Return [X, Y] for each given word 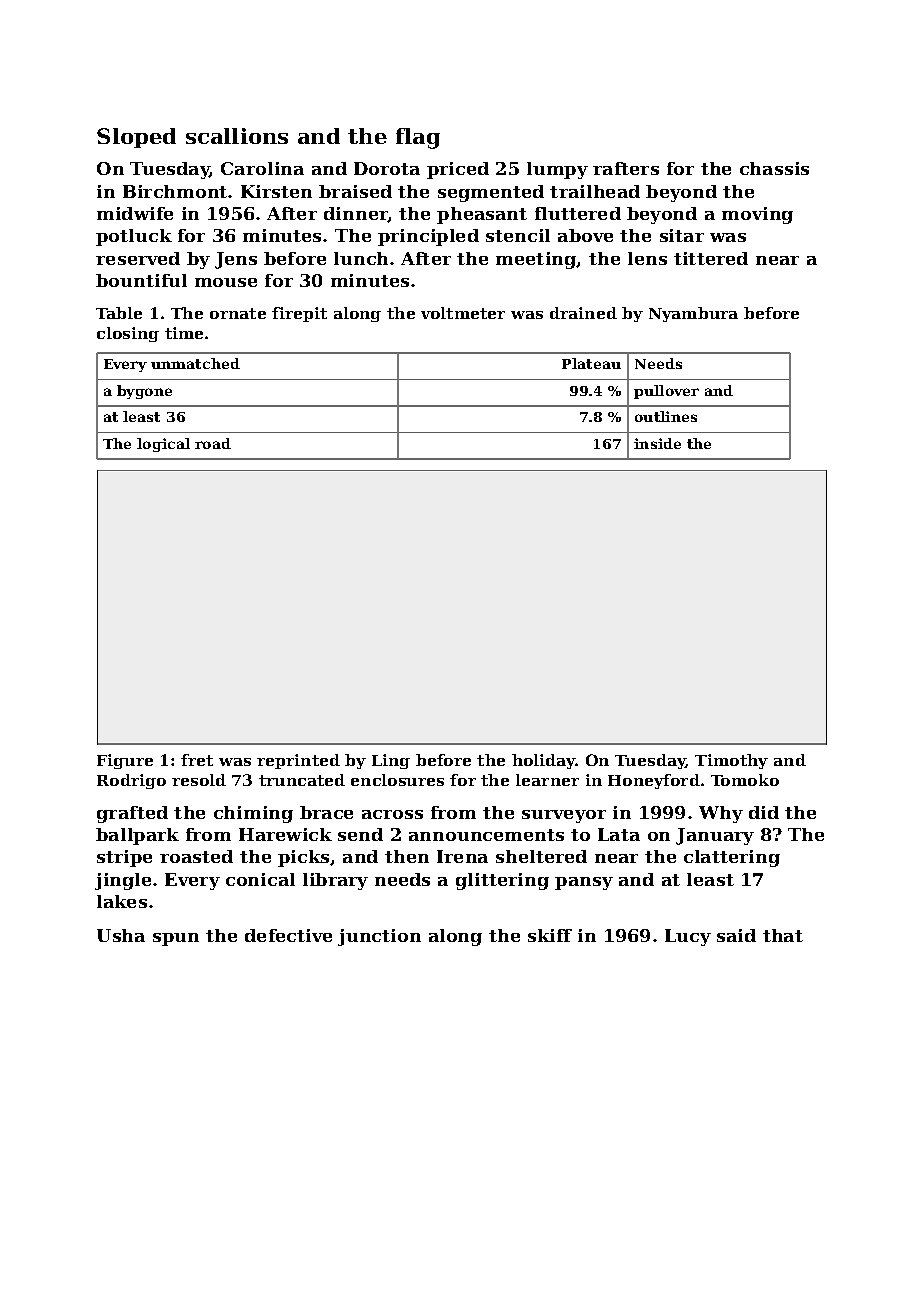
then [407, 856]
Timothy [731, 761]
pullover [666, 392]
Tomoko [745, 780]
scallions [237, 136]
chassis [774, 168]
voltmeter [463, 313]
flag [418, 138]
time [184, 333]
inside [657, 443]
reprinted [298, 761]
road [213, 443]
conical [260, 879]
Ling [391, 761]
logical [163, 445]
